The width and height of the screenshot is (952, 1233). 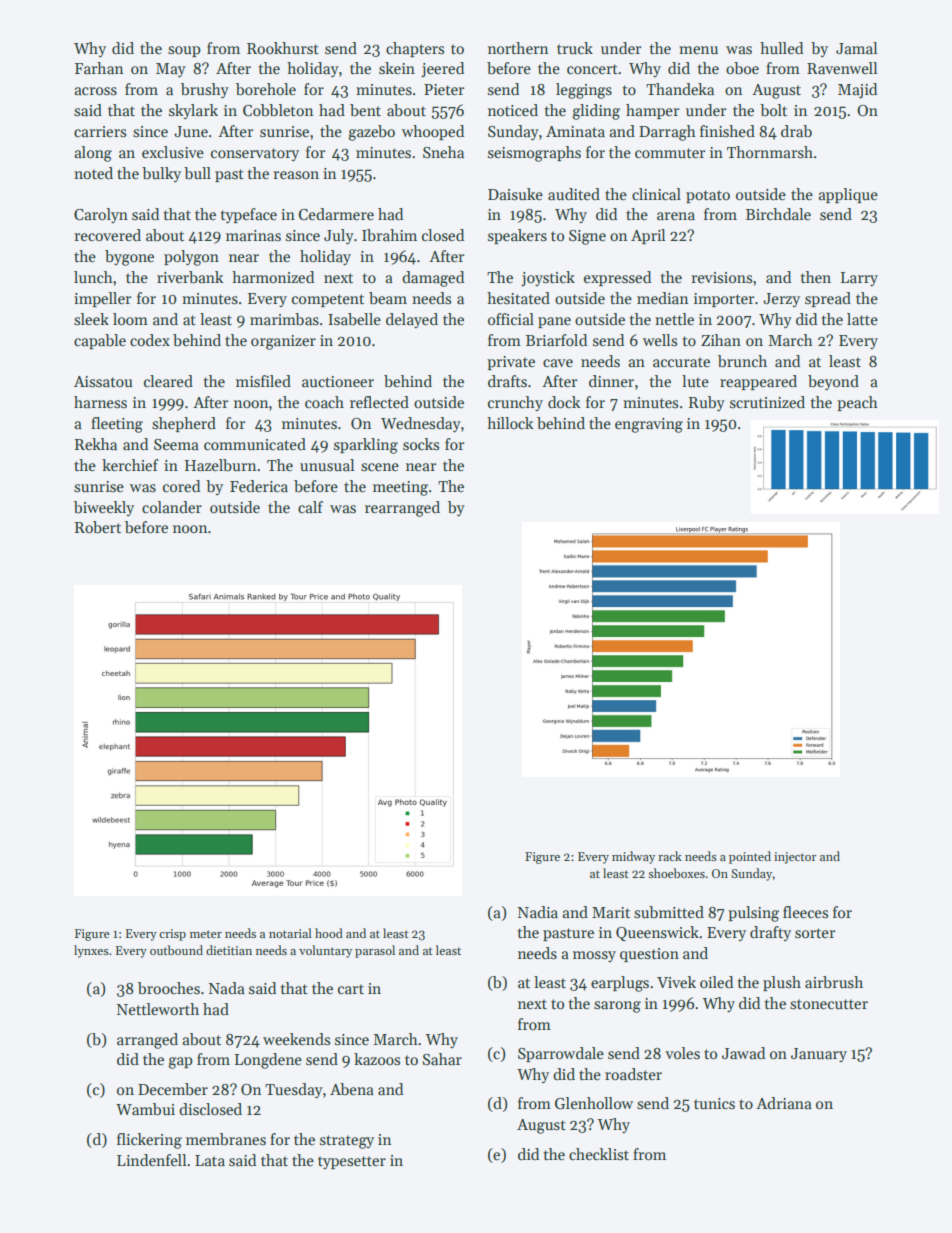 What do you see at coordinates (104, 508) in the screenshot?
I see `biweekly` at bounding box center [104, 508].
